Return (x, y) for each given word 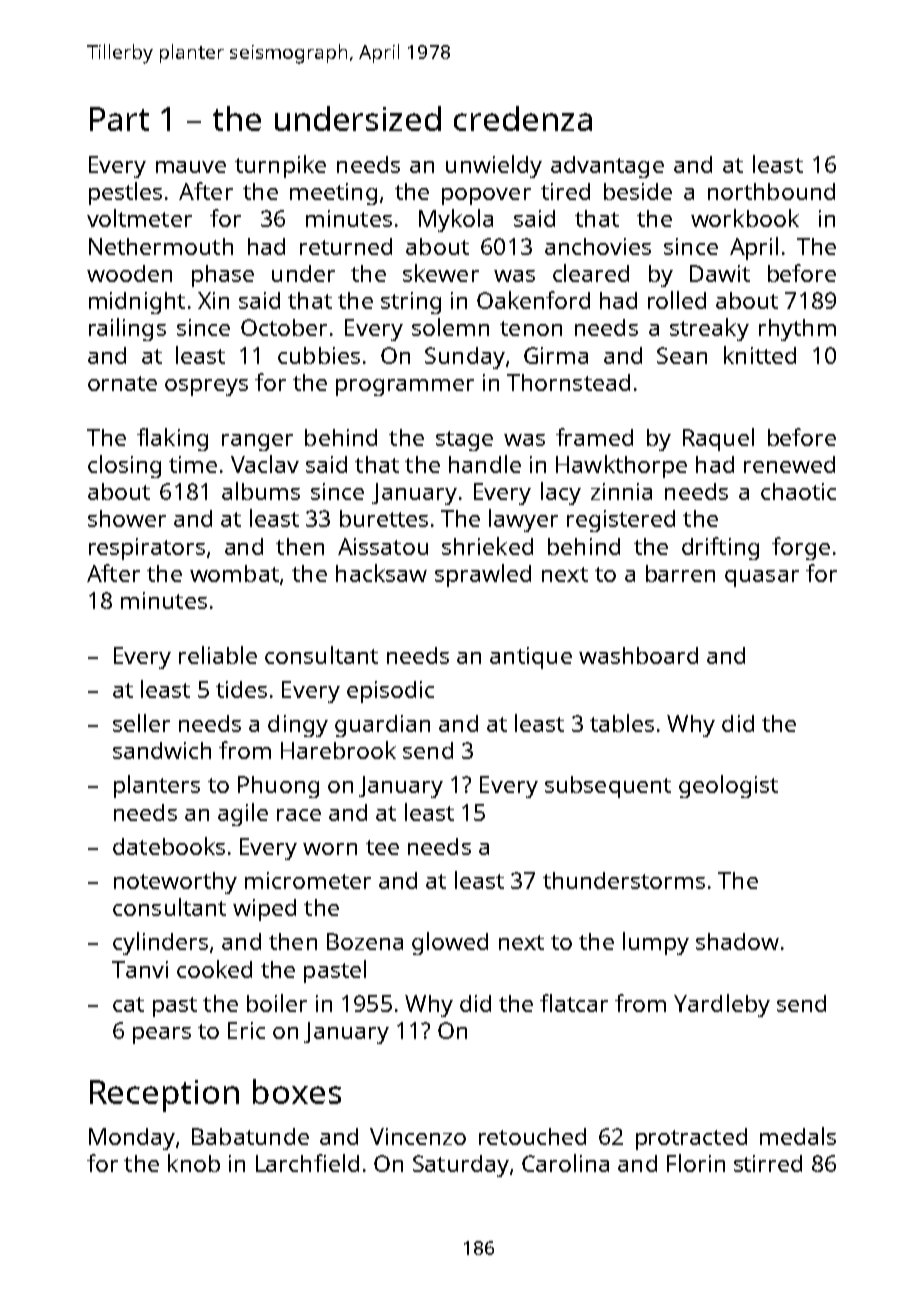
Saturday (461, 1166)
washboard (638, 655)
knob (194, 1163)
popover (486, 196)
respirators (147, 549)
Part (119, 119)
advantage (607, 167)
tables (622, 723)
